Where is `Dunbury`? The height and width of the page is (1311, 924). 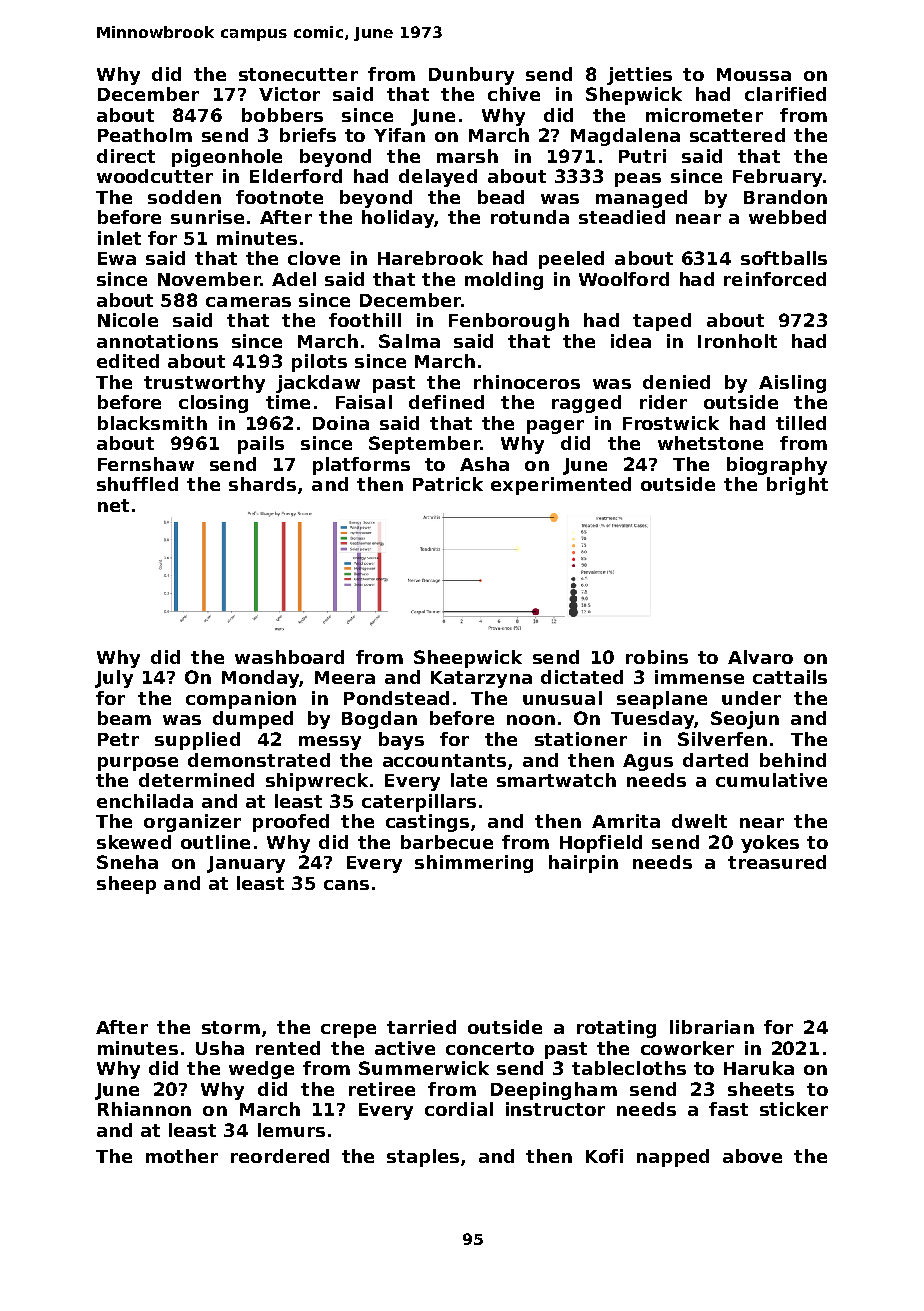
Dunbury is located at coordinates (471, 76).
